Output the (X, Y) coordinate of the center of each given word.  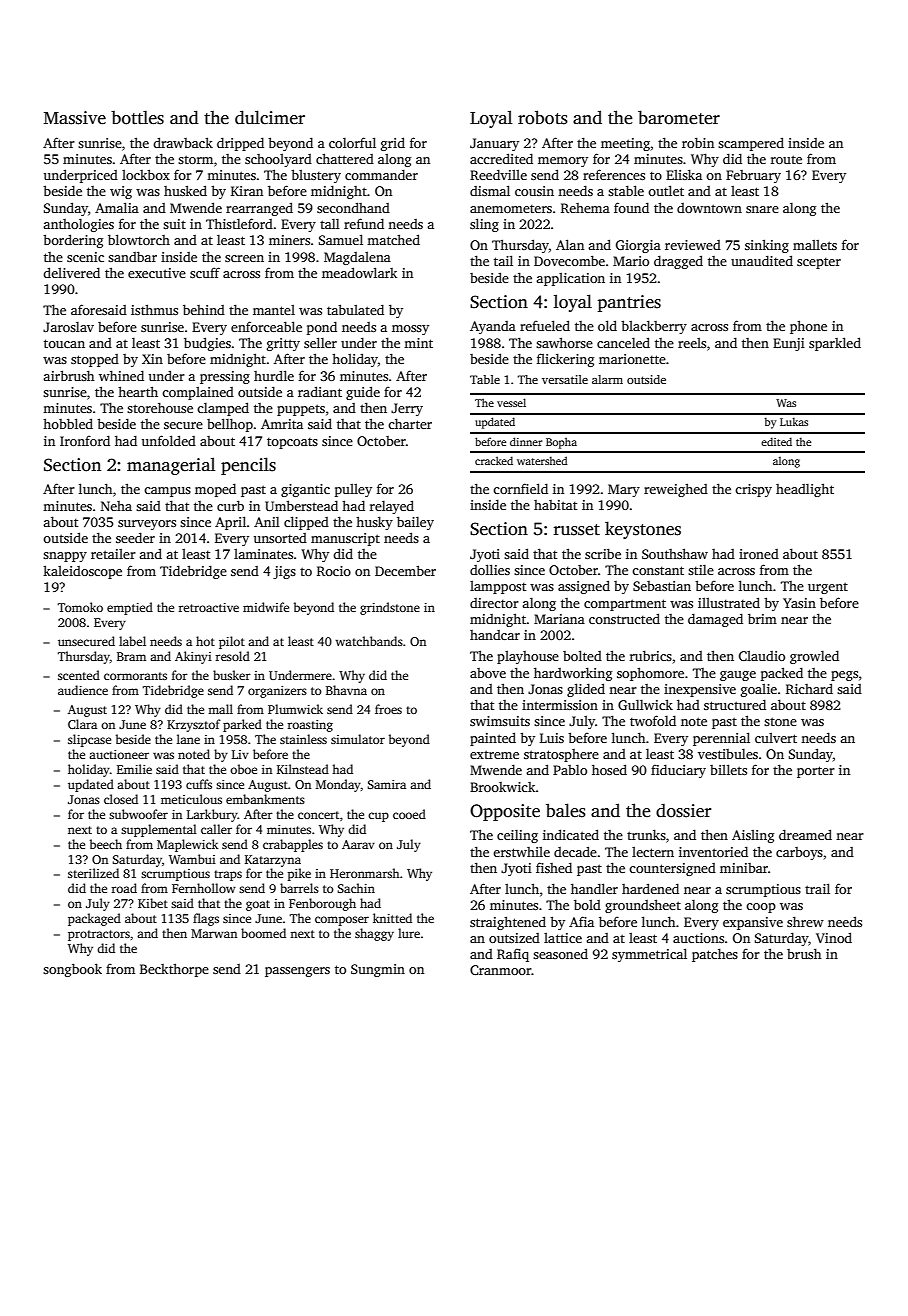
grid (393, 144)
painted (493, 739)
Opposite (505, 812)
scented (79, 675)
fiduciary (678, 771)
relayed (392, 507)
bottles (137, 117)
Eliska (684, 174)
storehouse (160, 407)
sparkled (835, 344)
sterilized (93, 873)
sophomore (650, 674)
